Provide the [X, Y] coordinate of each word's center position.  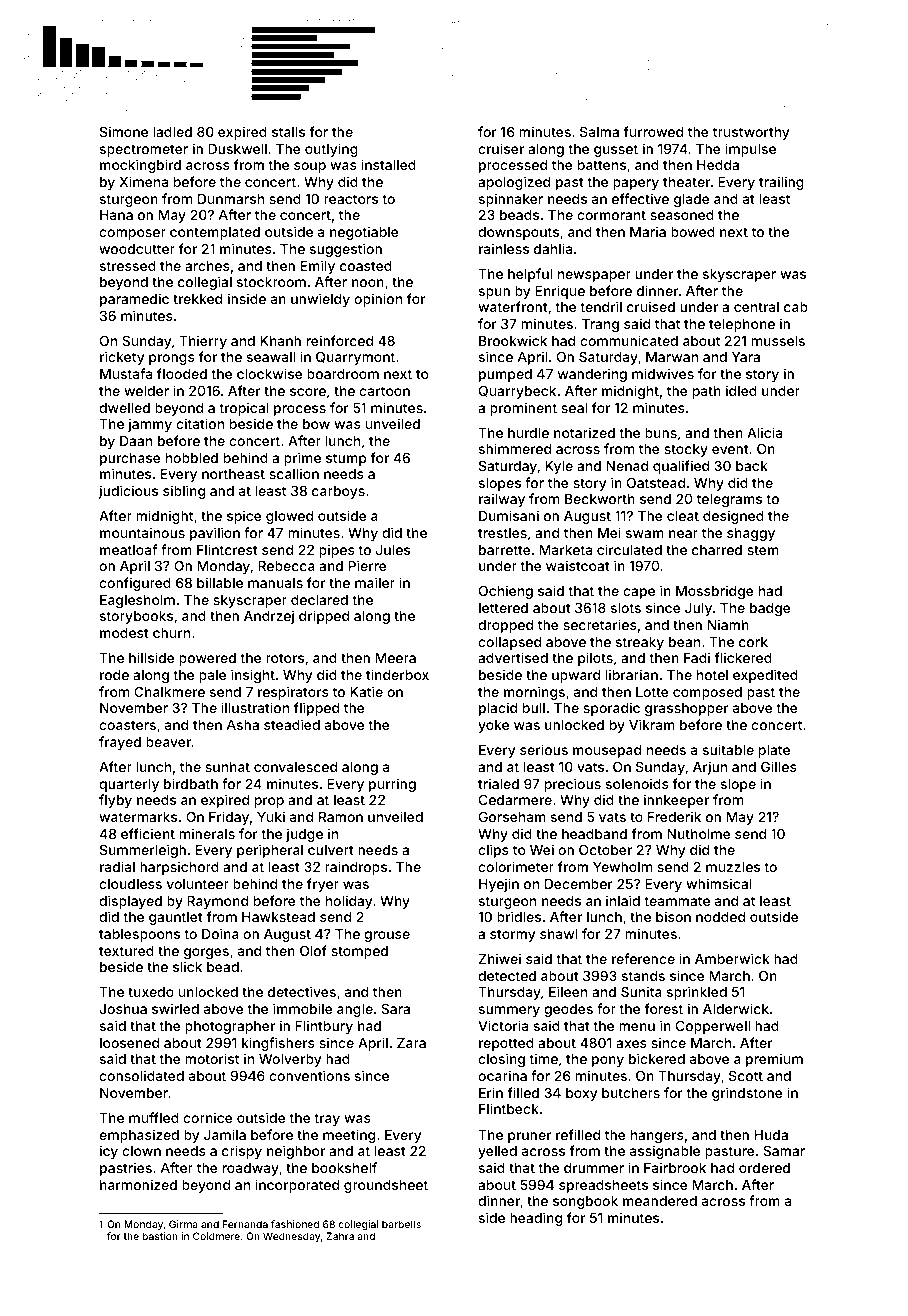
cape [639, 593]
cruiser [501, 148]
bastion [160, 1236]
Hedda [718, 165]
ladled [172, 132]
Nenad [627, 466]
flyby [115, 801]
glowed [289, 517]
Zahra [340, 1236]
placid [498, 709]
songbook [585, 1202]
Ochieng [506, 592]
